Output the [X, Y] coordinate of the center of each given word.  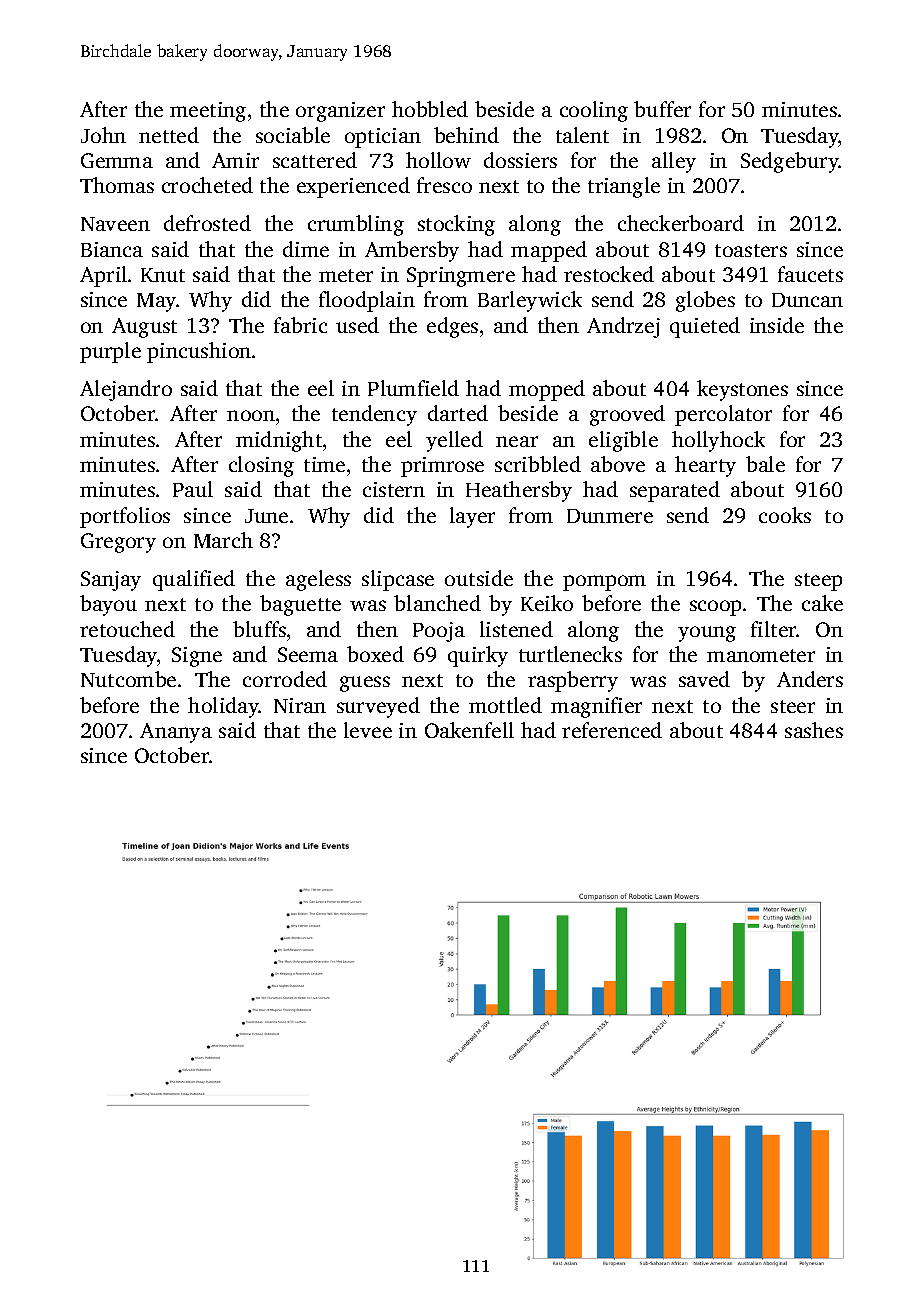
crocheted [207, 185]
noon [251, 415]
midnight [279, 441]
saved [704, 679]
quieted [705, 327]
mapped [549, 251]
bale [765, 464]
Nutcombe [128, 679]
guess [365, 684]
